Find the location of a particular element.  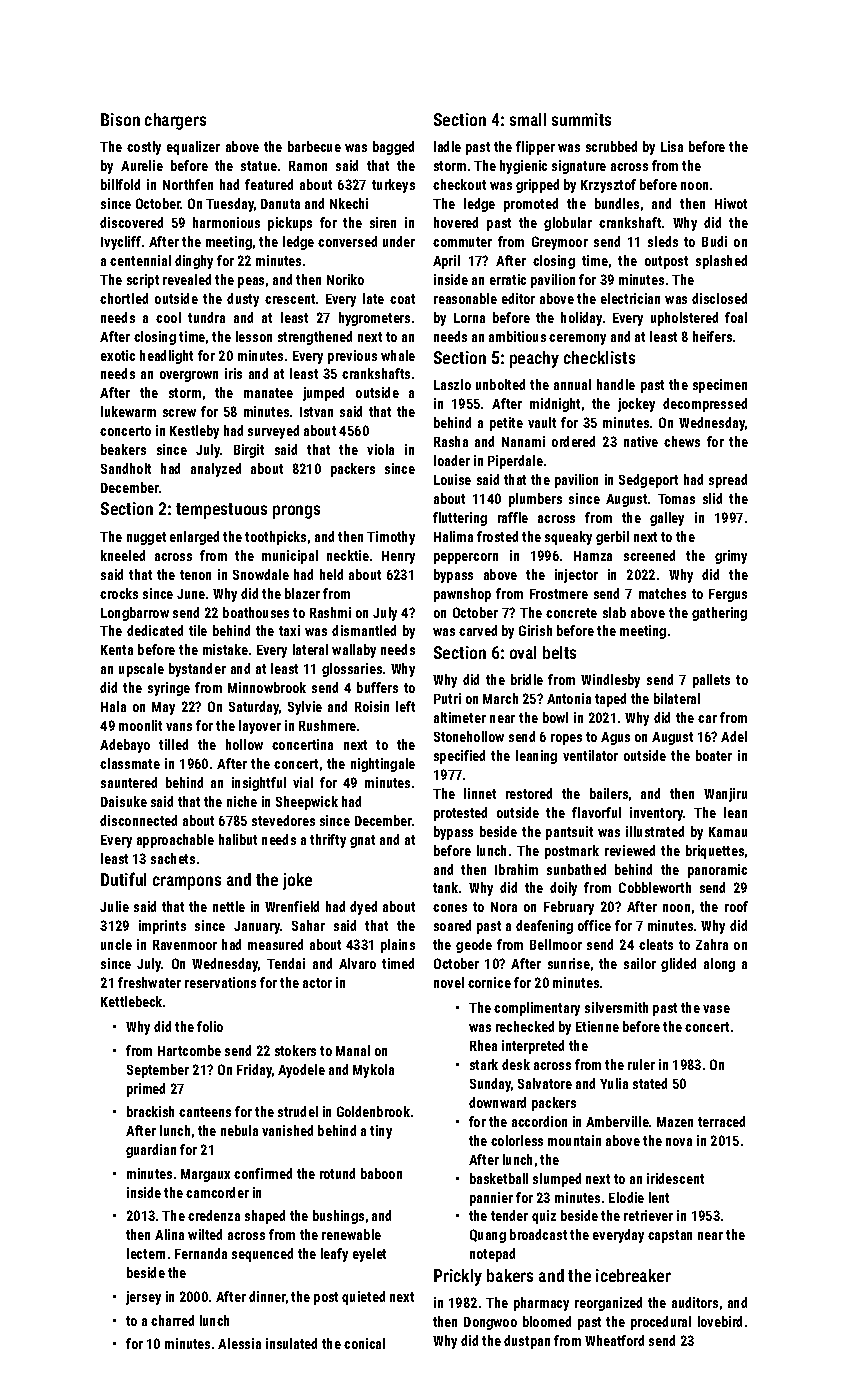

unbolted is located at coordinates (500, 384).
